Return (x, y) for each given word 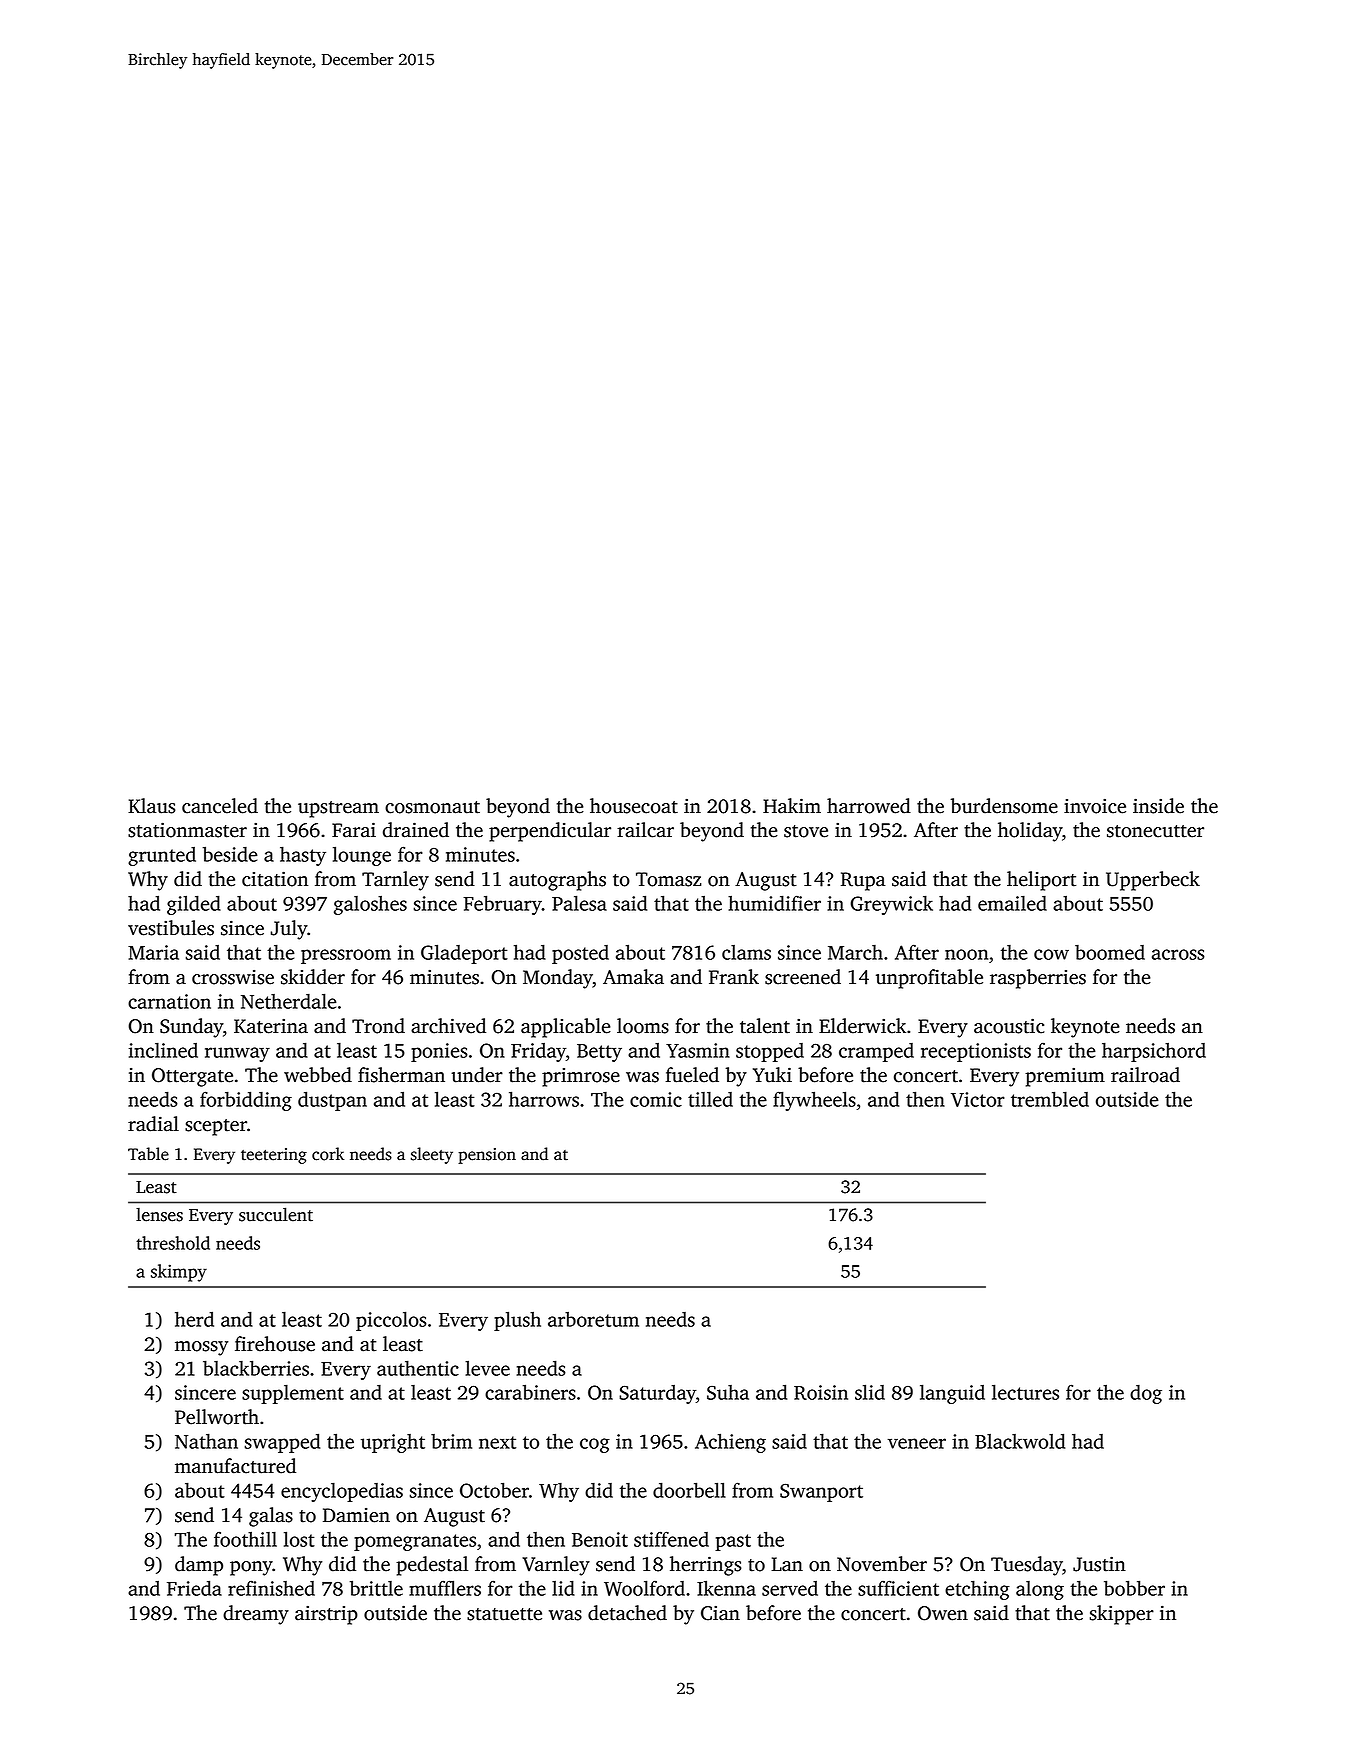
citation (275, 879)
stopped (770, 1052)
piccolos (391, 1321)
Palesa (579, 903)
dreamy (256, 1615)
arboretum (593, 1319)
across (1178, 954)
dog (1146, 1394)
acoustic (1009, 1026)
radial (153, 1124)
